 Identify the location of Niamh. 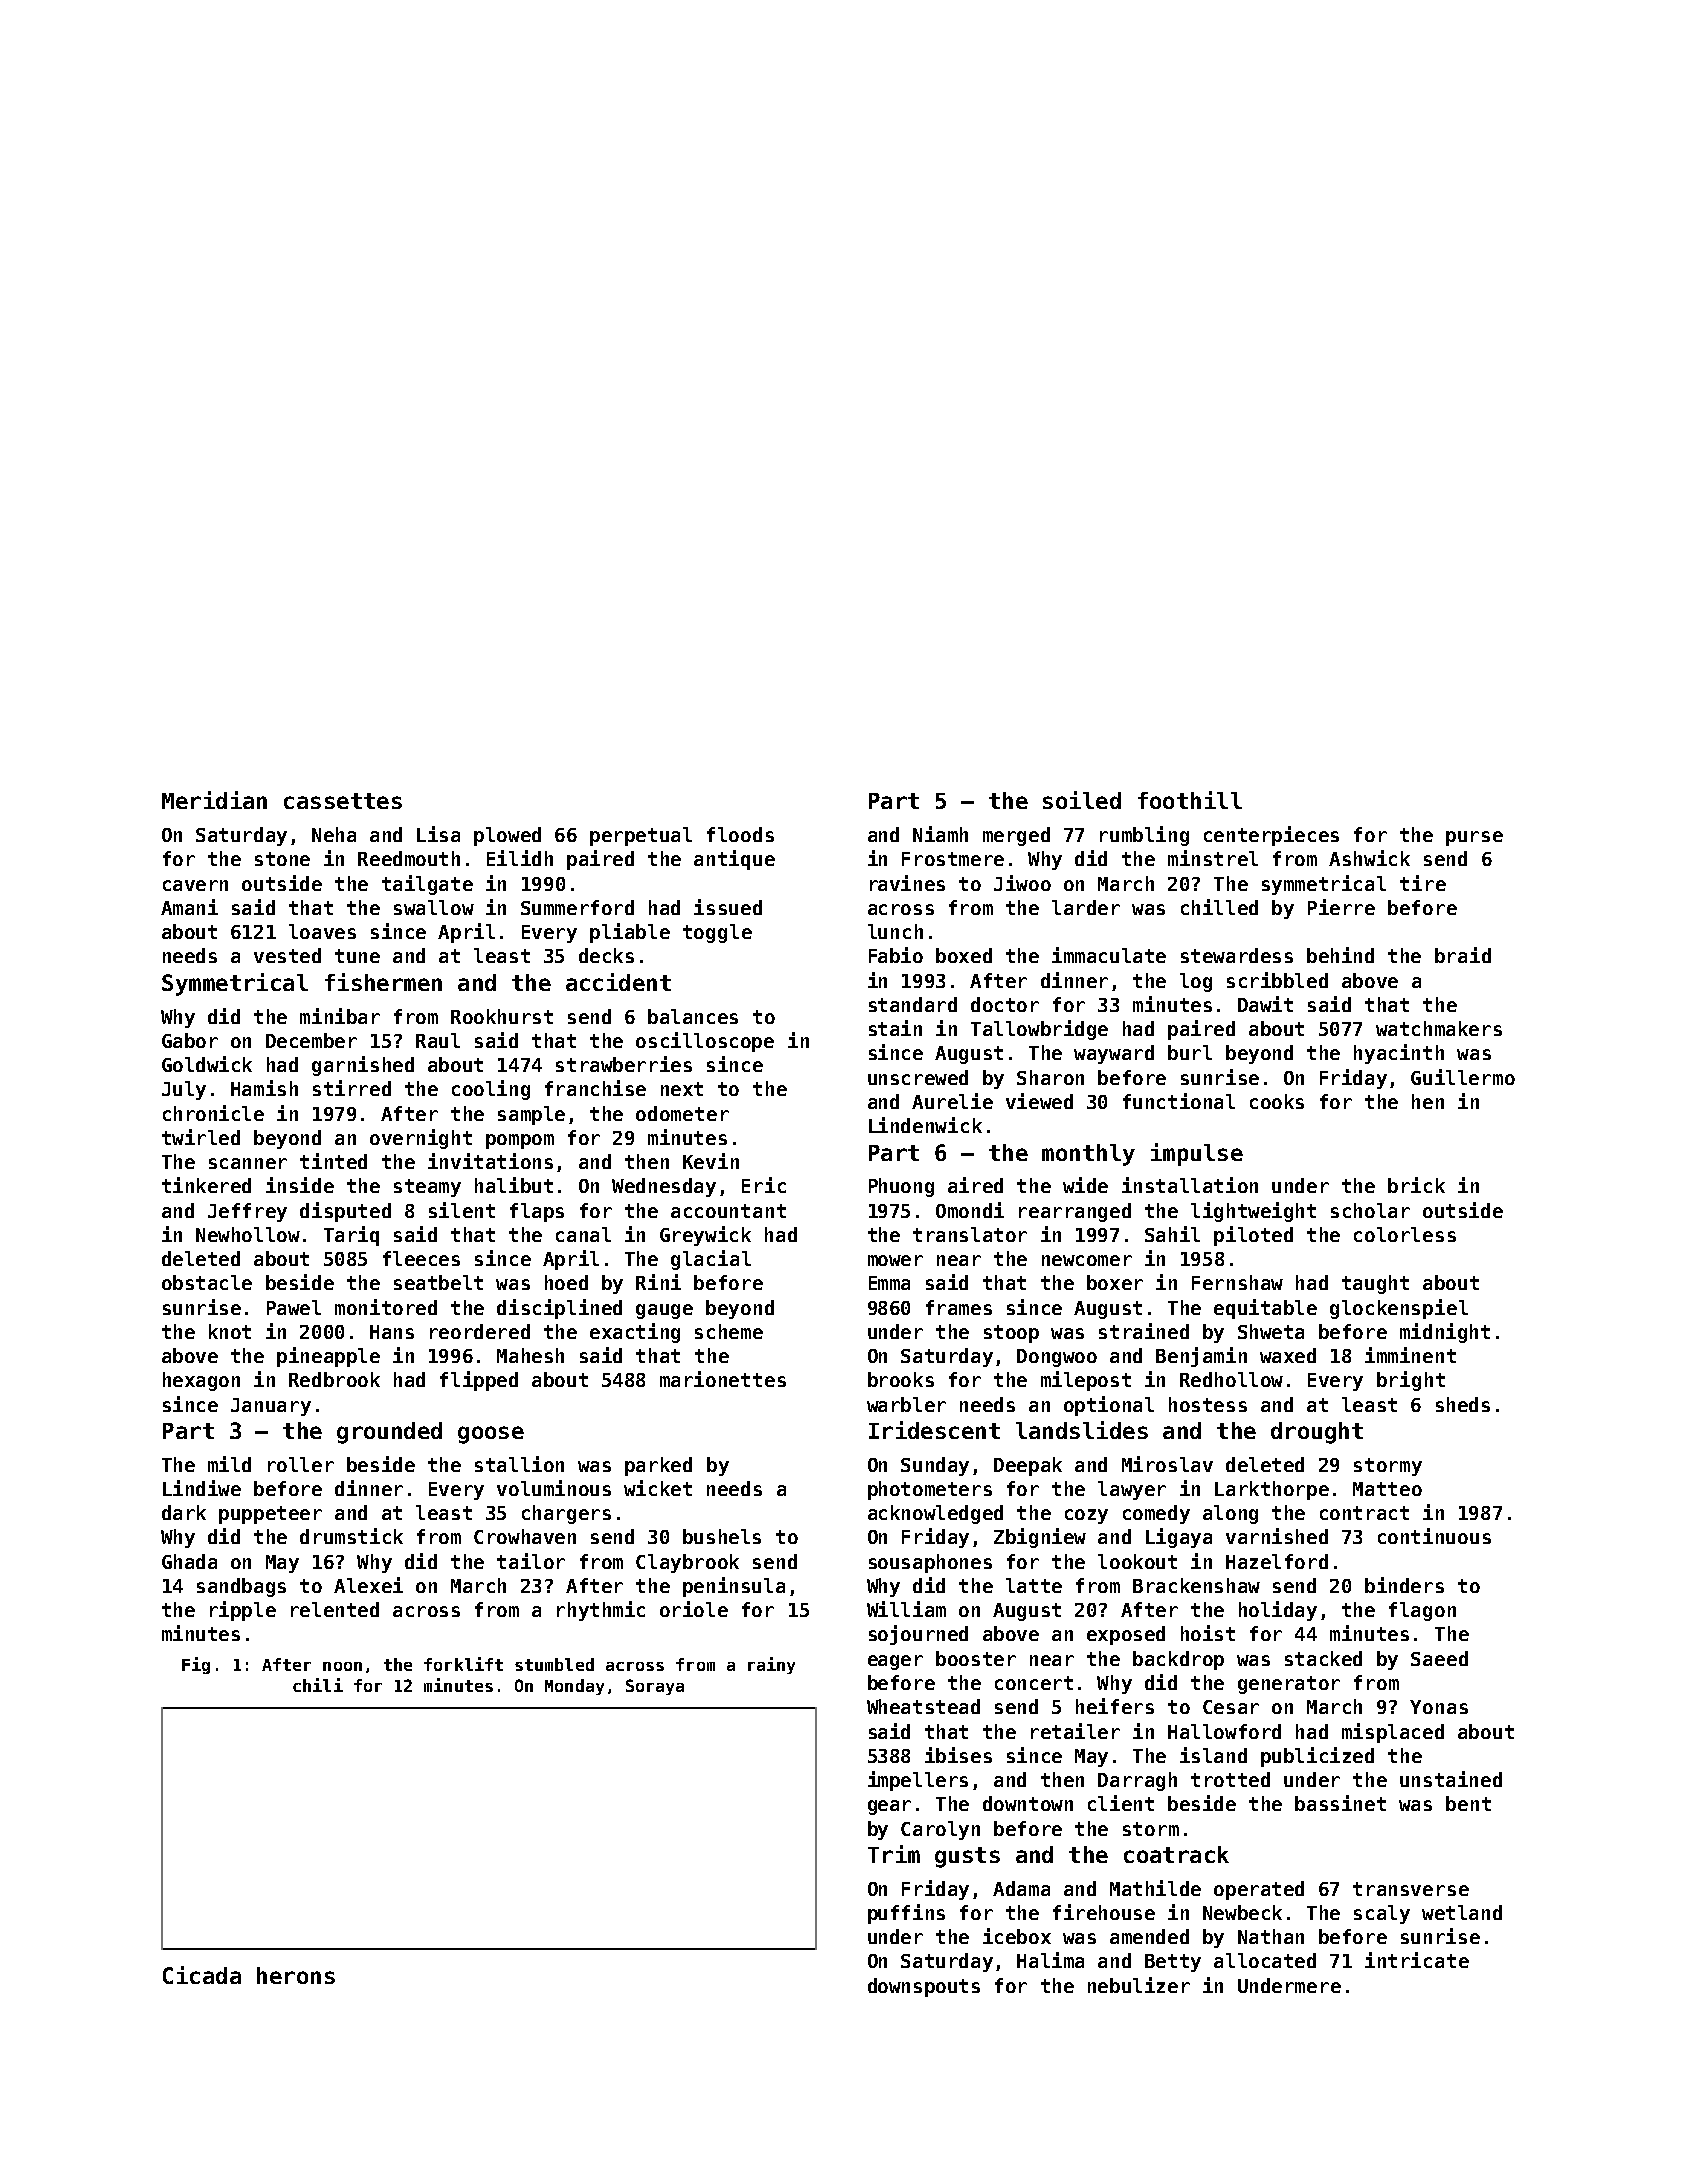
(940, 834).
